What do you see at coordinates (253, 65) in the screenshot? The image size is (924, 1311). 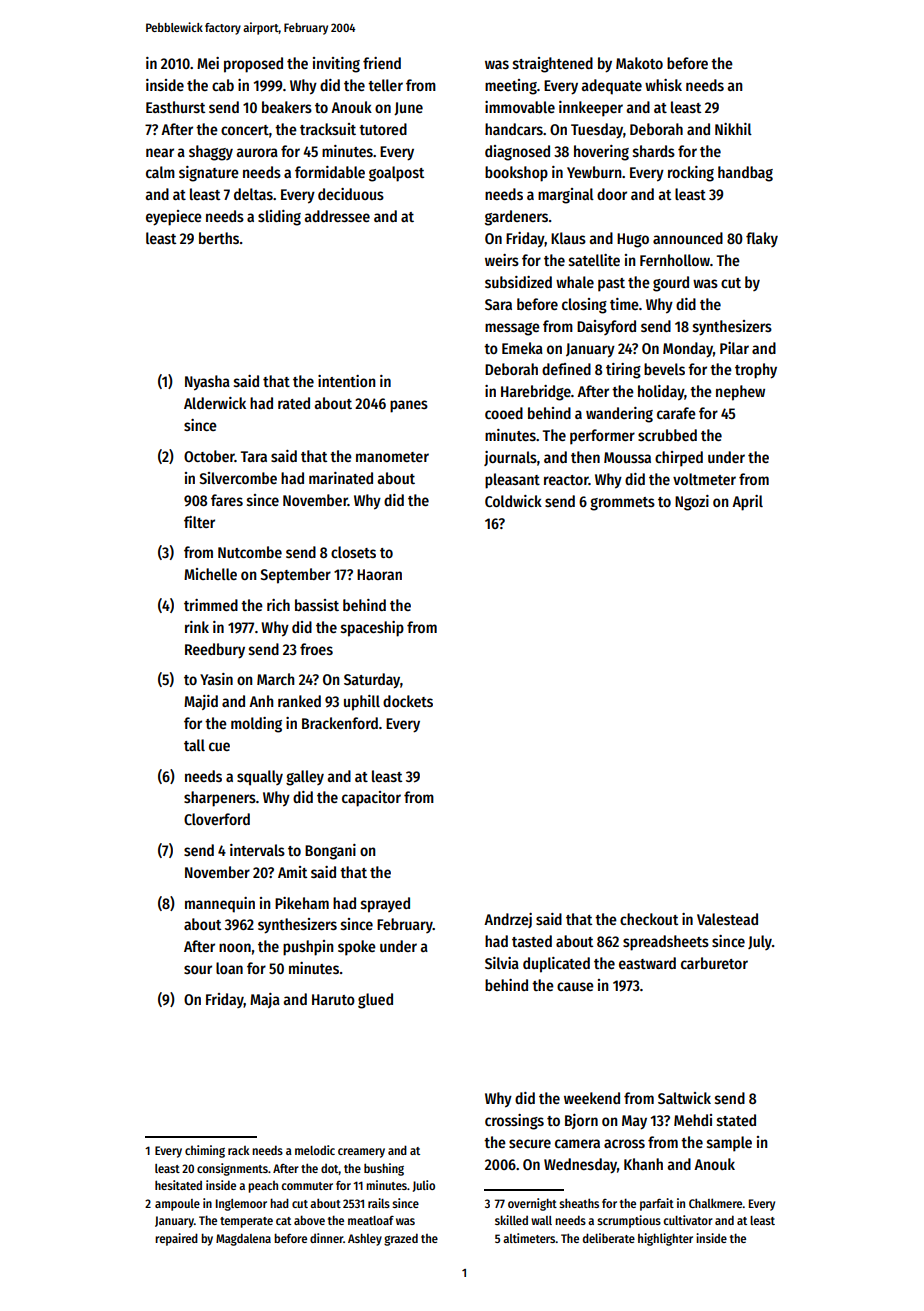 I see `proposed` at bounding box center [253, 65].
